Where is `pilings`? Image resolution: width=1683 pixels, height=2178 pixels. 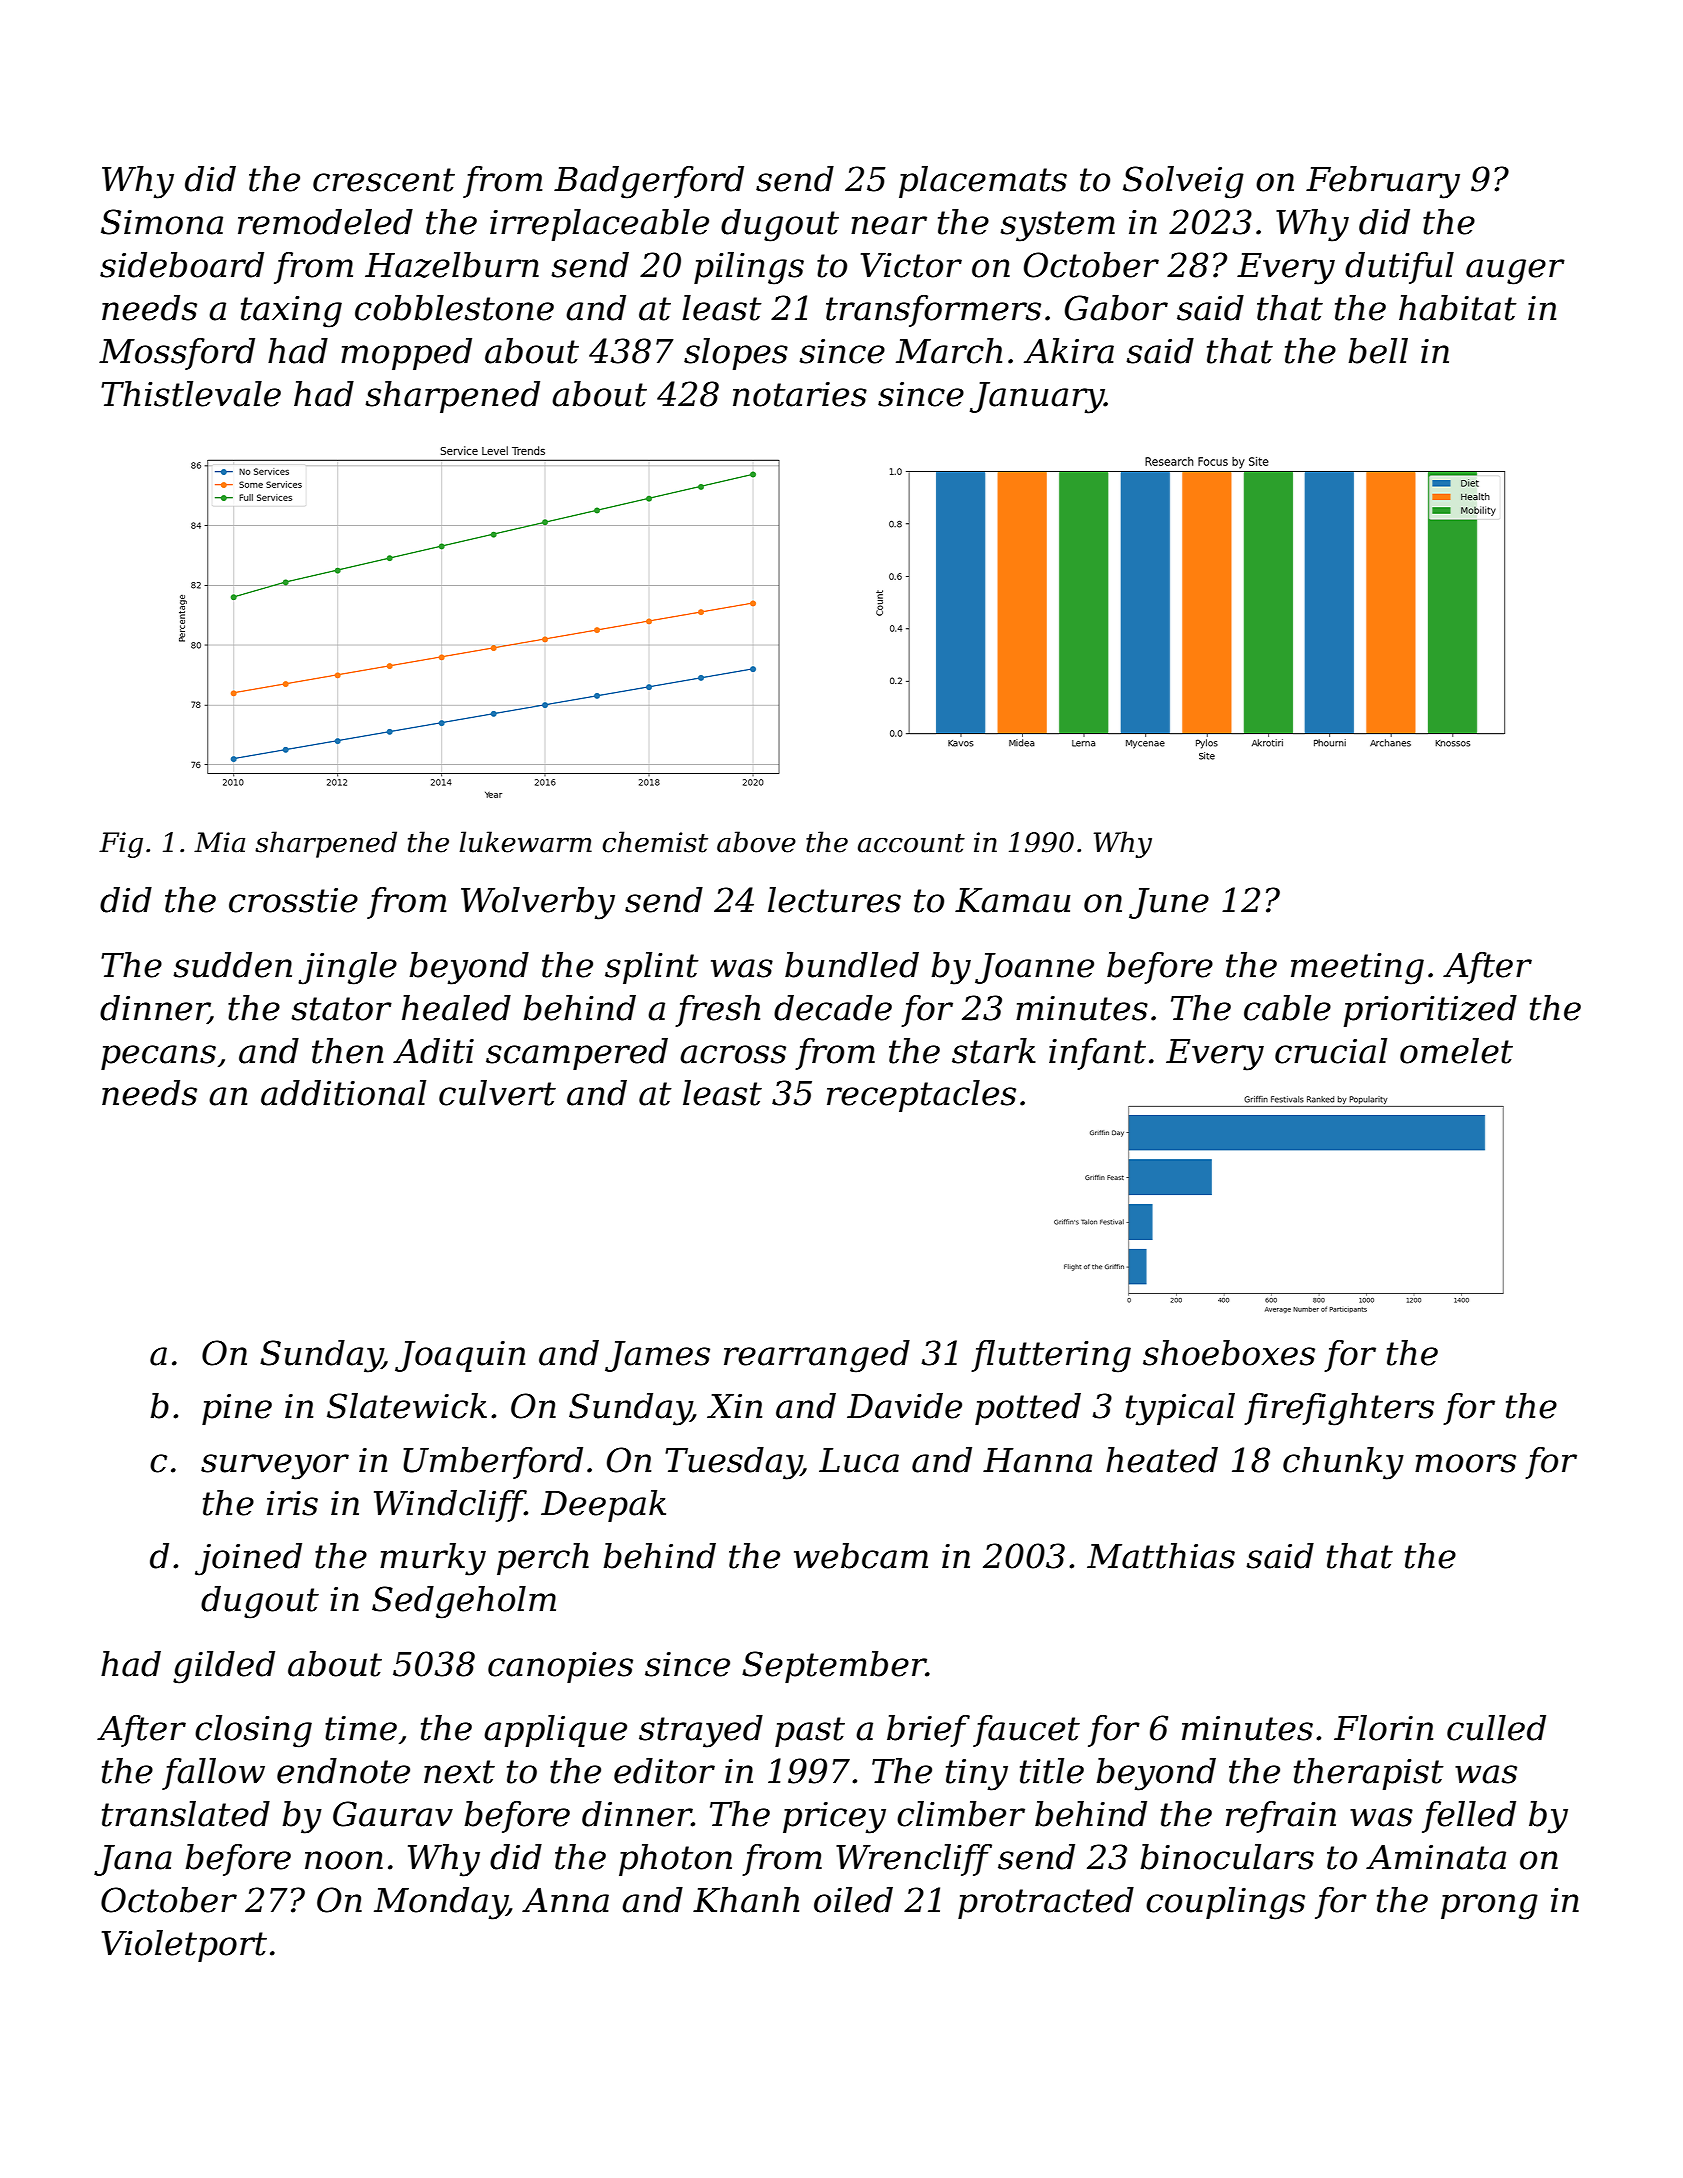 pilings is located at coordinates (749, 268).
